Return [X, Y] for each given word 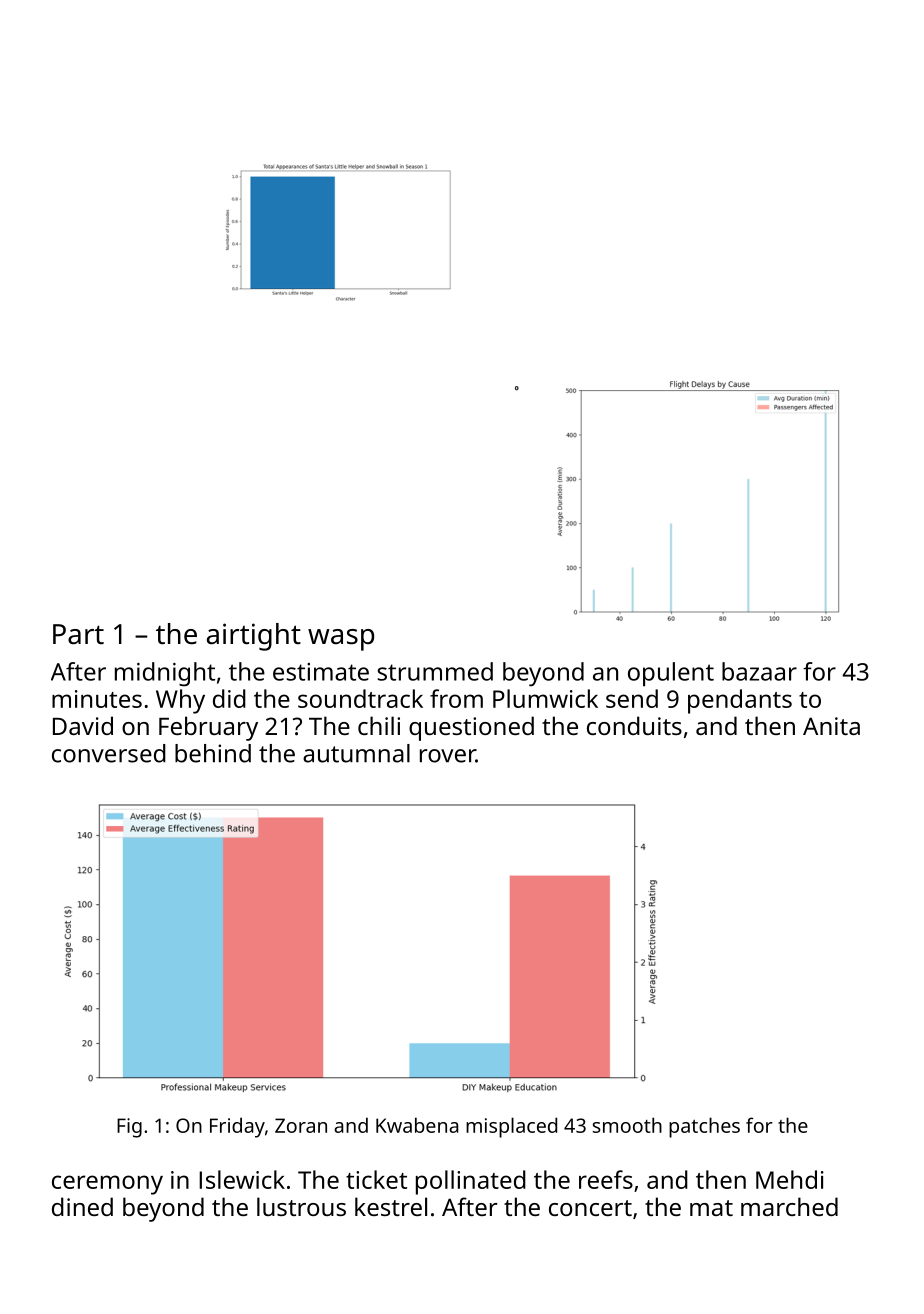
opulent [671, 674]
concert [590, 1208]
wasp [341, 640]
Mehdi [790, 1179]
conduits [634, 725]
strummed [435, 671]
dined [82, 1206]
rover [448, 756]
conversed [109, 753]
